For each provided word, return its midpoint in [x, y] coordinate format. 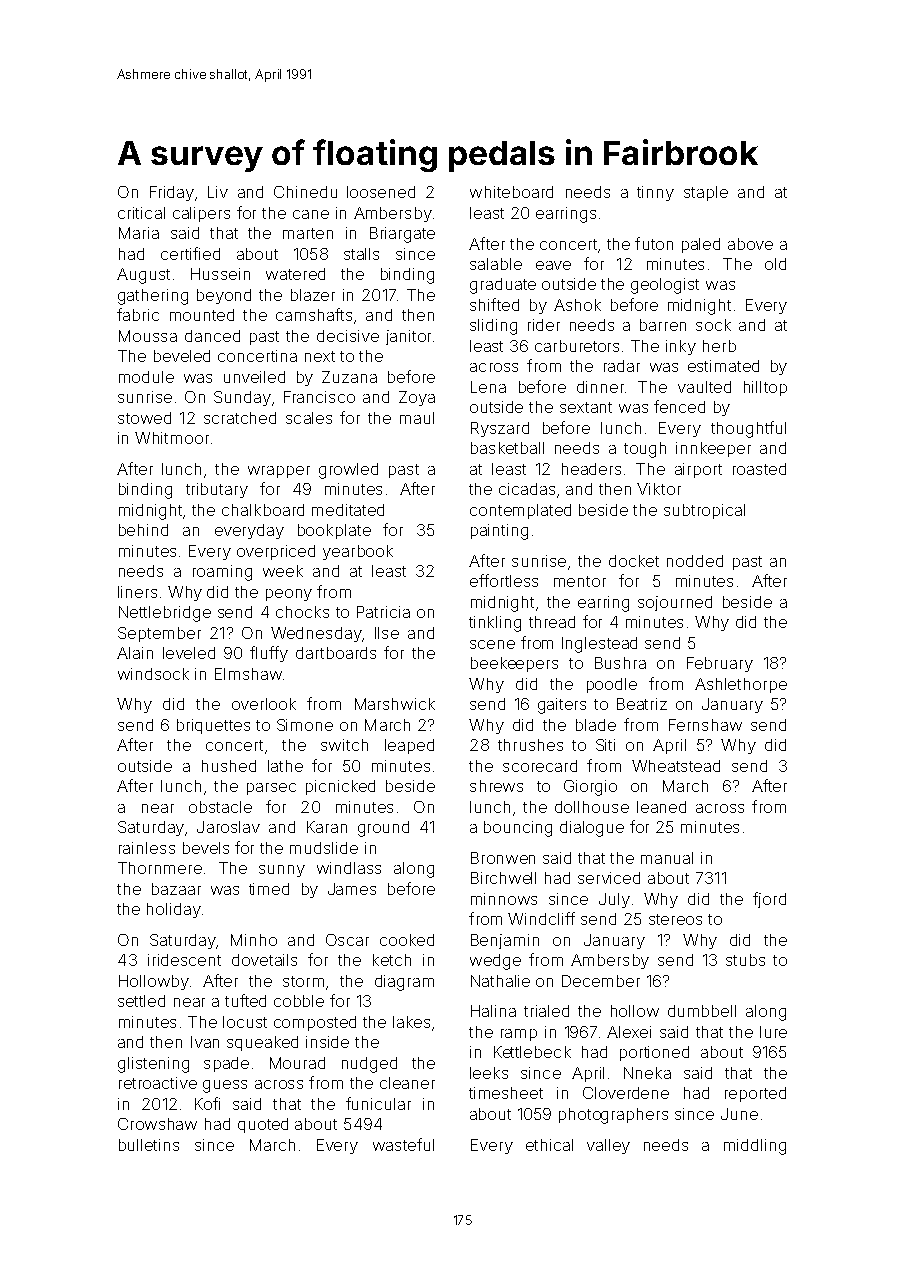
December [601, 981]
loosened [381, 192]
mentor [580, 581]
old [775, 264]
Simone [305, 725]
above [750, 244]
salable [496, 264]
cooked [407, 940]
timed [269, 889]
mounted [202, 315]
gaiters [562, 706]
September [159, 634]
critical [141, 213]
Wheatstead [676, 766]
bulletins [149, 1145]
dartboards [336, 653]
